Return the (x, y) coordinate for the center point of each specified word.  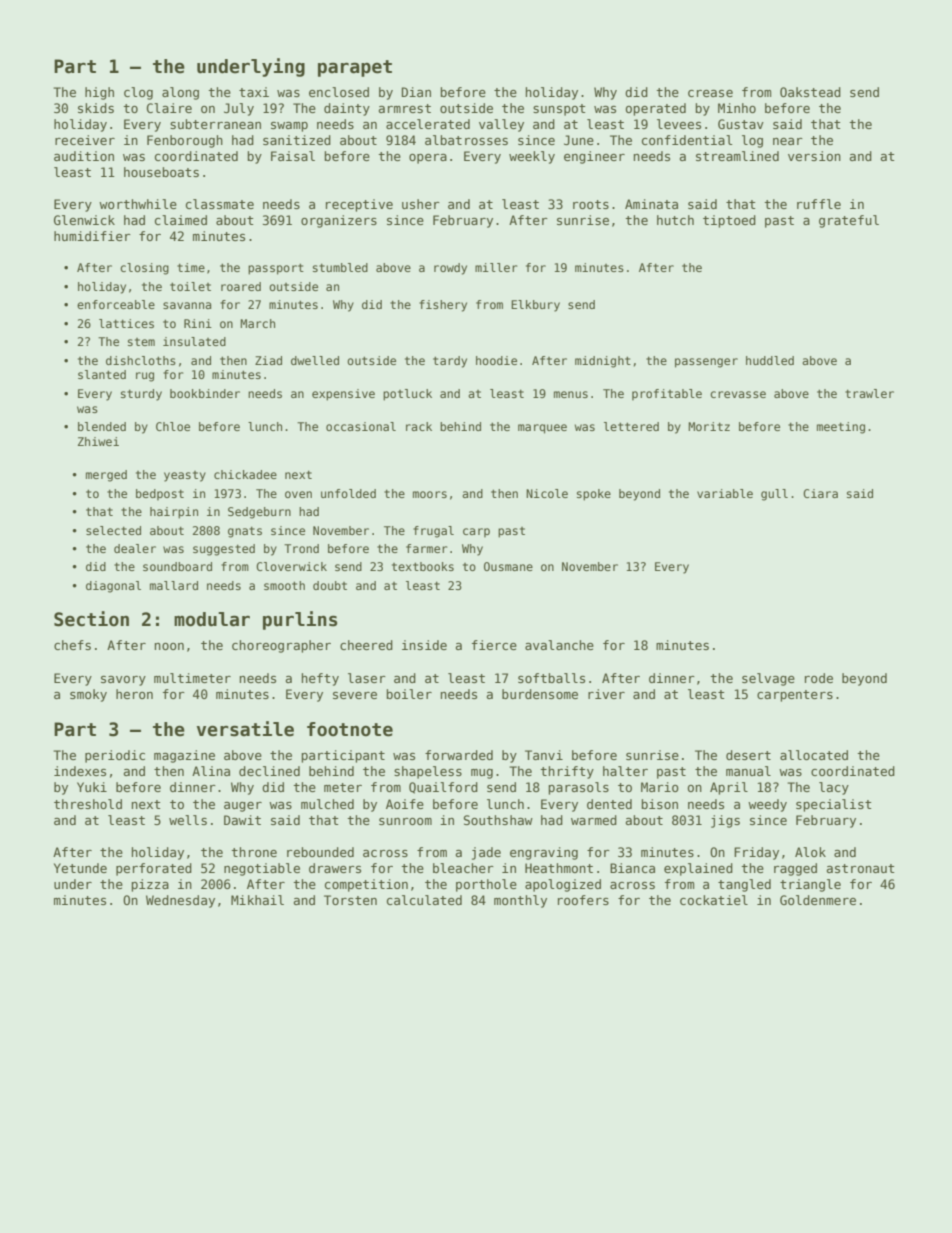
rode (819, 678)
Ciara (820, 493)
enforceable (116, 304)
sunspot (559, 110)
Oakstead (810, 92)
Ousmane (508, 566)
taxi (254, 92)
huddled (770, 360)
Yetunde (80, 868)
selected (113, 530)
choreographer (281, 646)
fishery (443, 306)
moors (430, 494)
